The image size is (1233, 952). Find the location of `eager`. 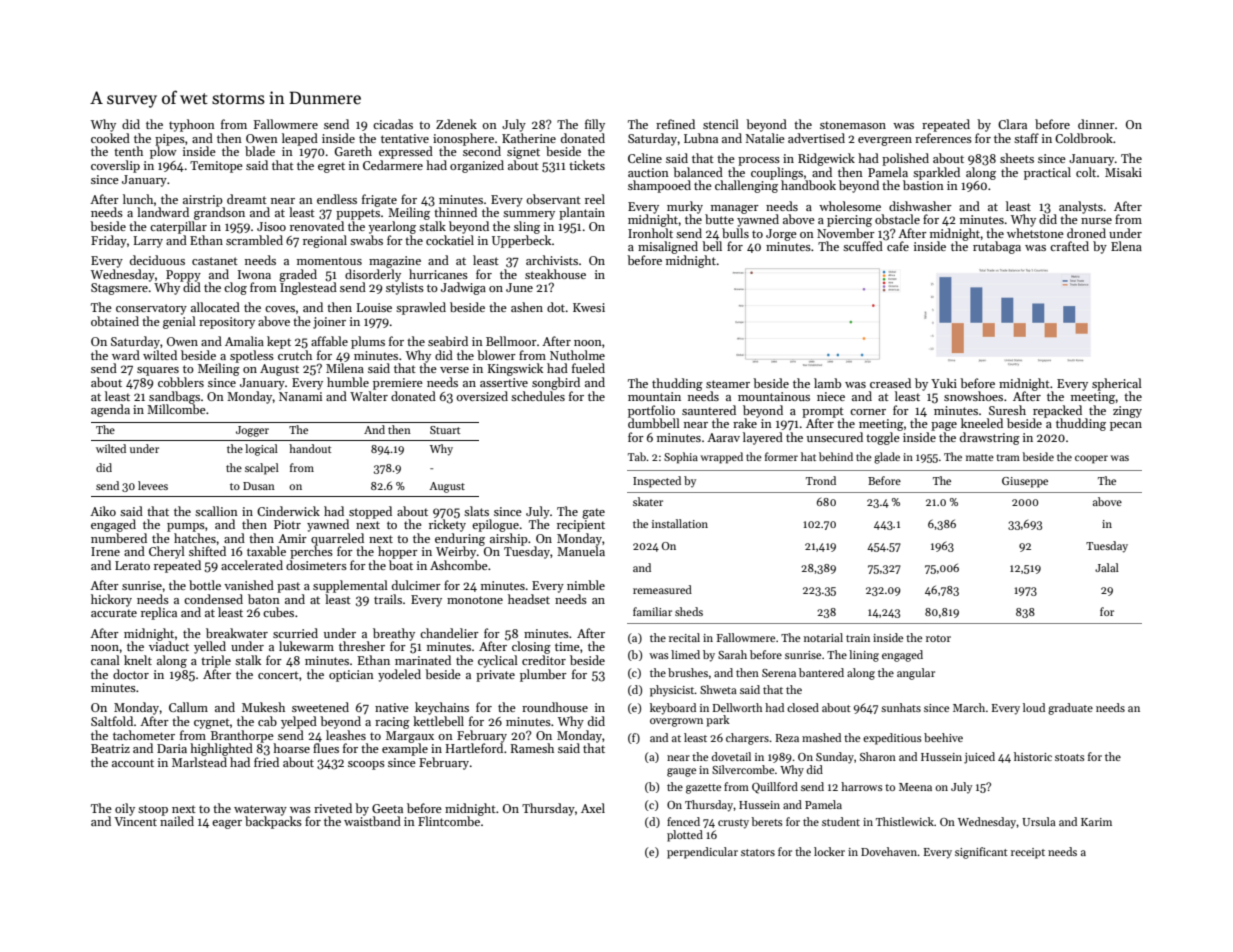

eager is located at coordinates (227, 824).
